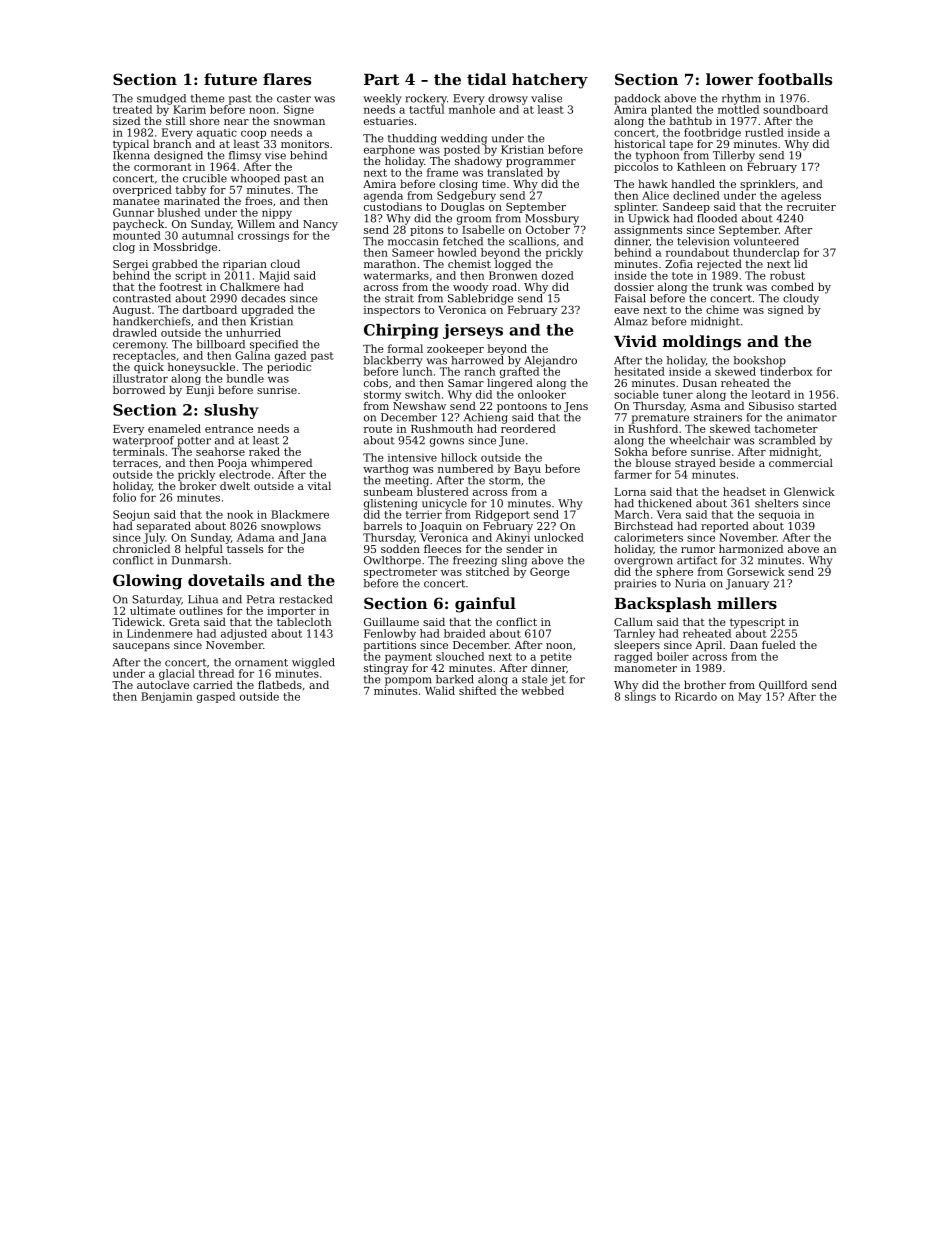 The height and width of the document is (1233, 952). I want to click on closing, so click(458, 185).
